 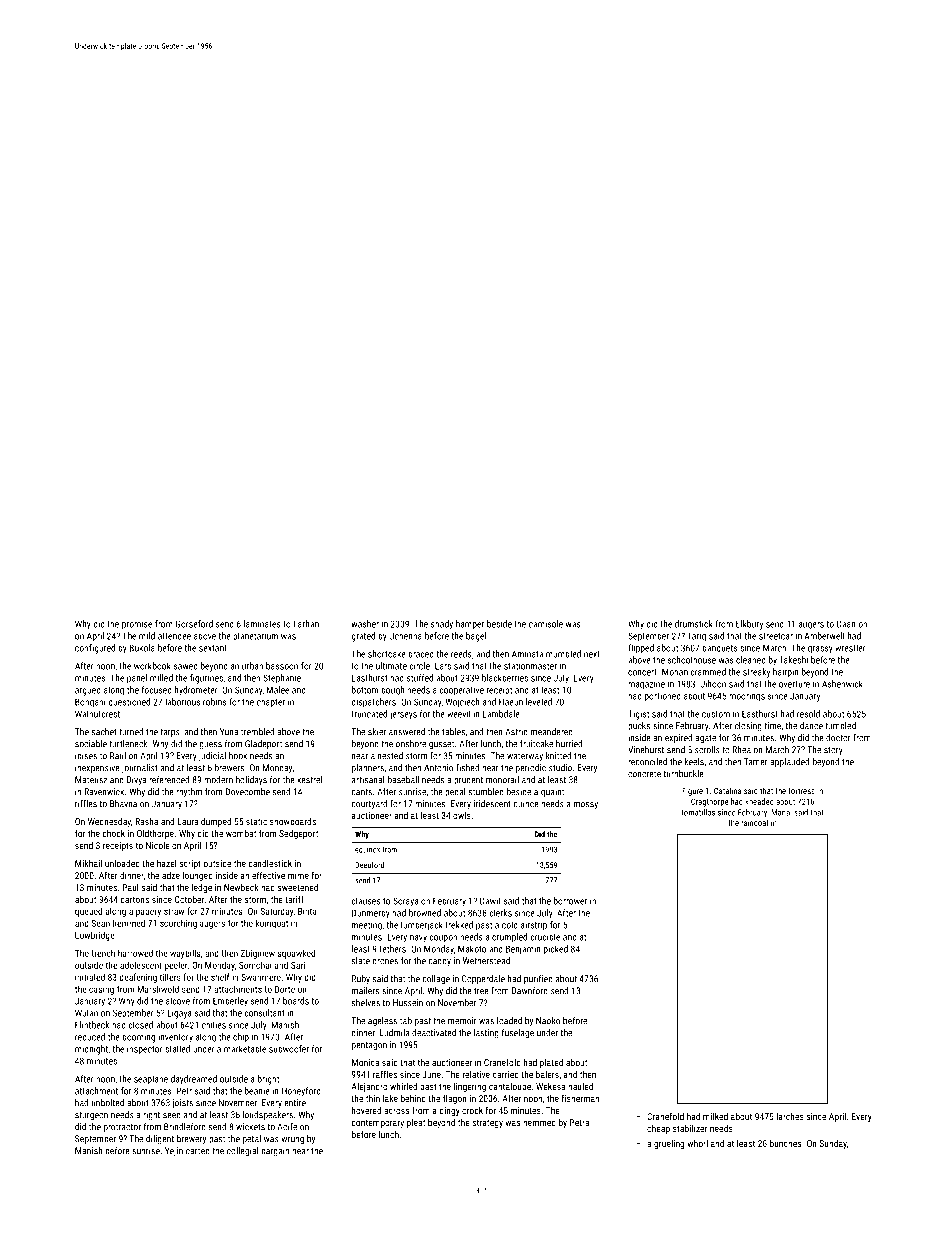 I want to click on washer, so click(x=365, y=624).
